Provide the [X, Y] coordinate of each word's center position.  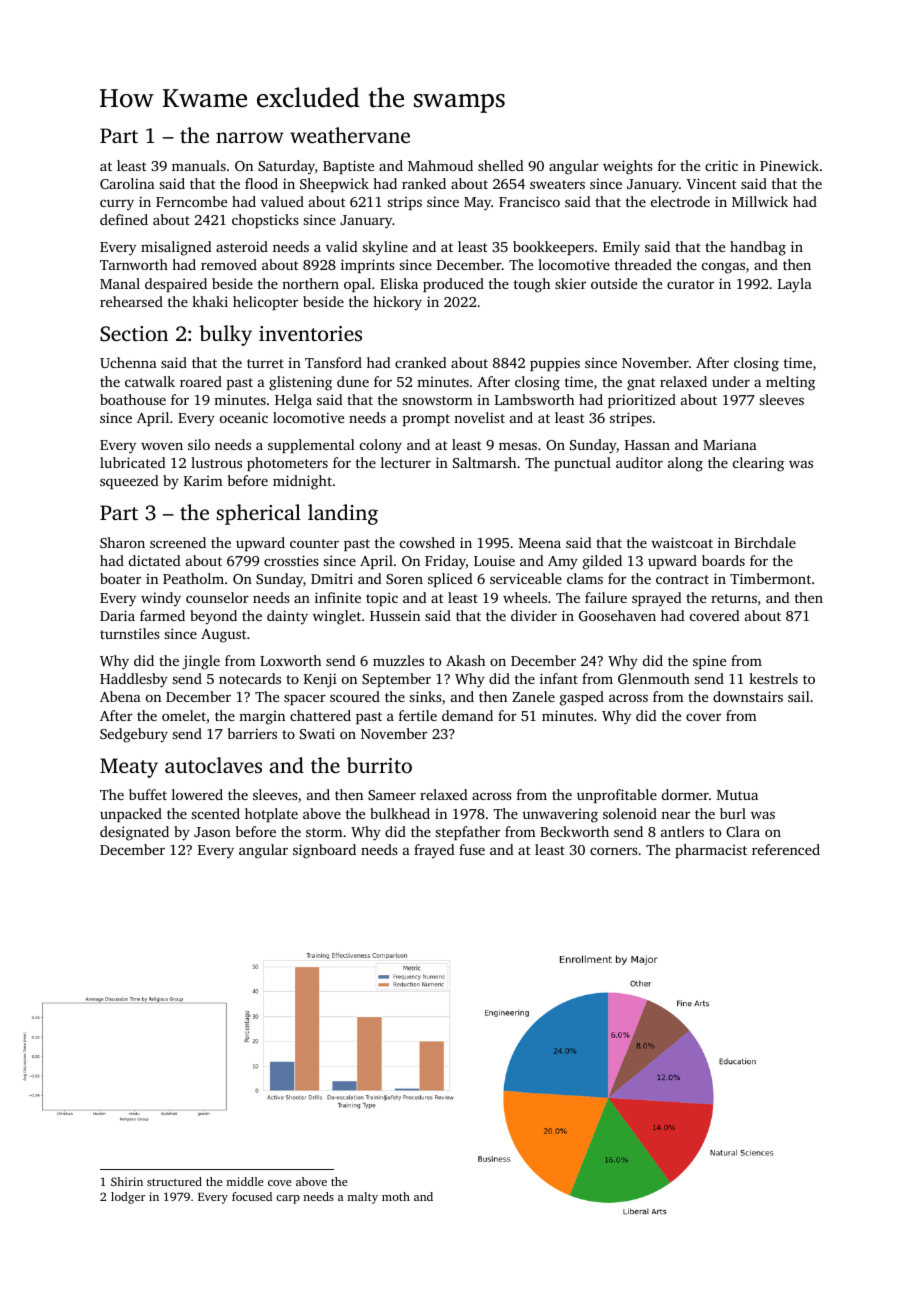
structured [174, 1181]
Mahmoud [440, 165]
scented [215, 813]
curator [690, 284]
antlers [682, 831]
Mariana [730, 444]
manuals [199, 165]
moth [396, 1196]
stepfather [467, 833]
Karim [203, 480]
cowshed [427, 542]
